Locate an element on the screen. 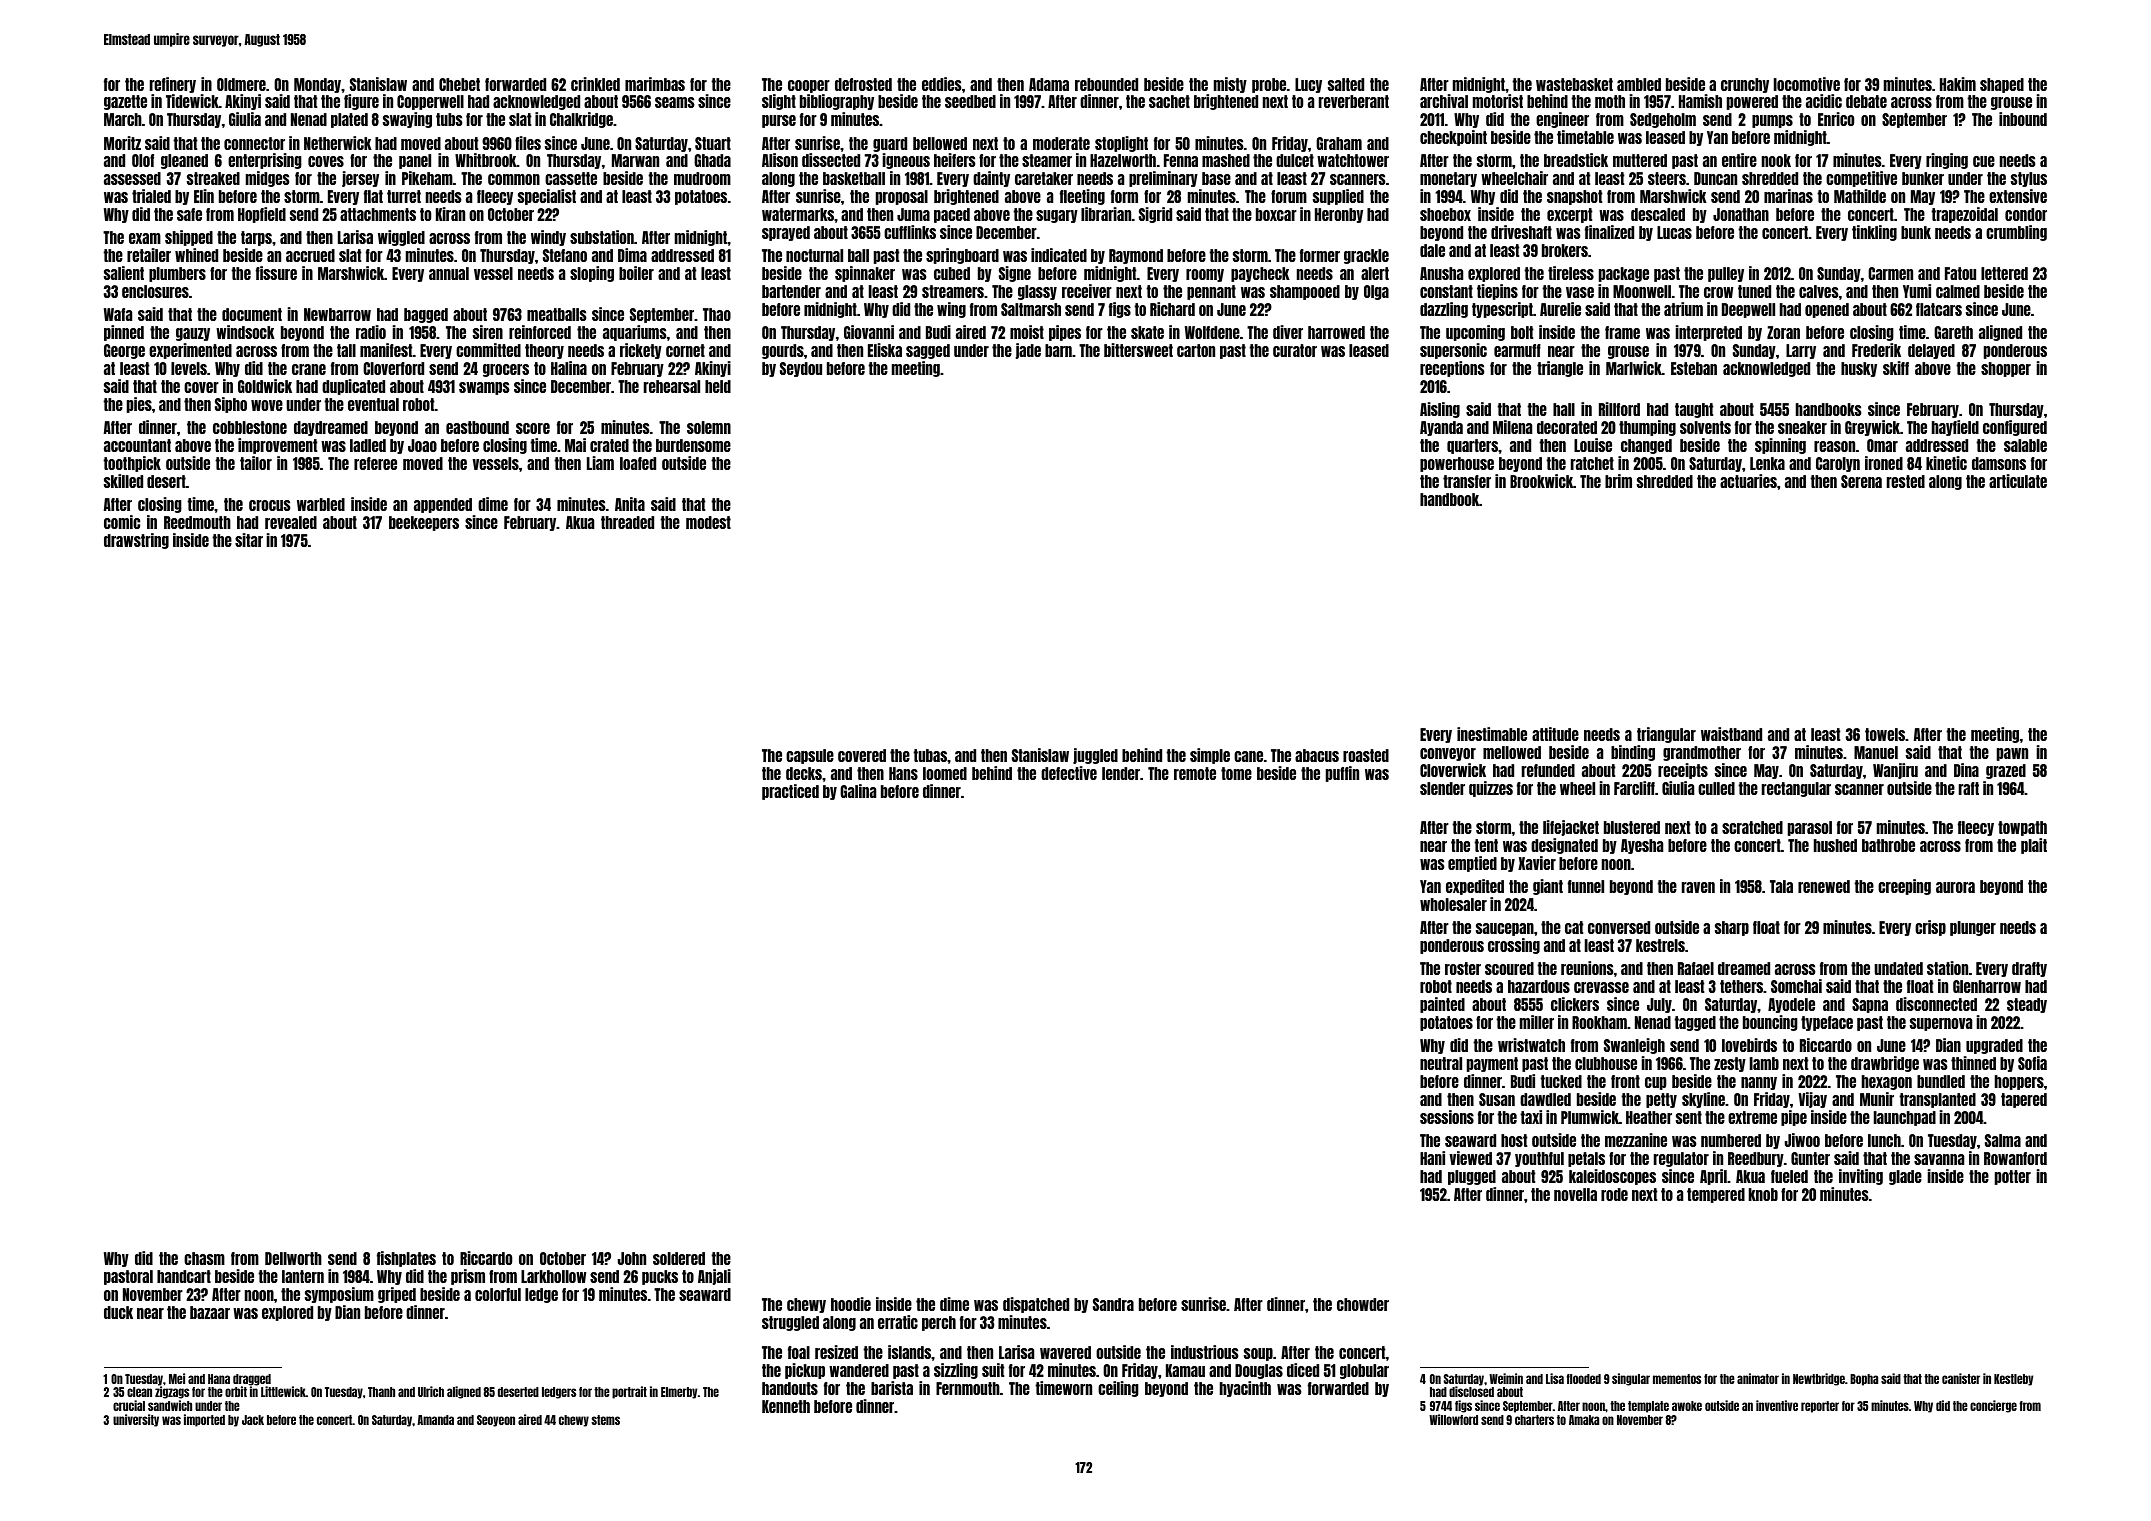  crinkled is located at coordinates (595, 84).
